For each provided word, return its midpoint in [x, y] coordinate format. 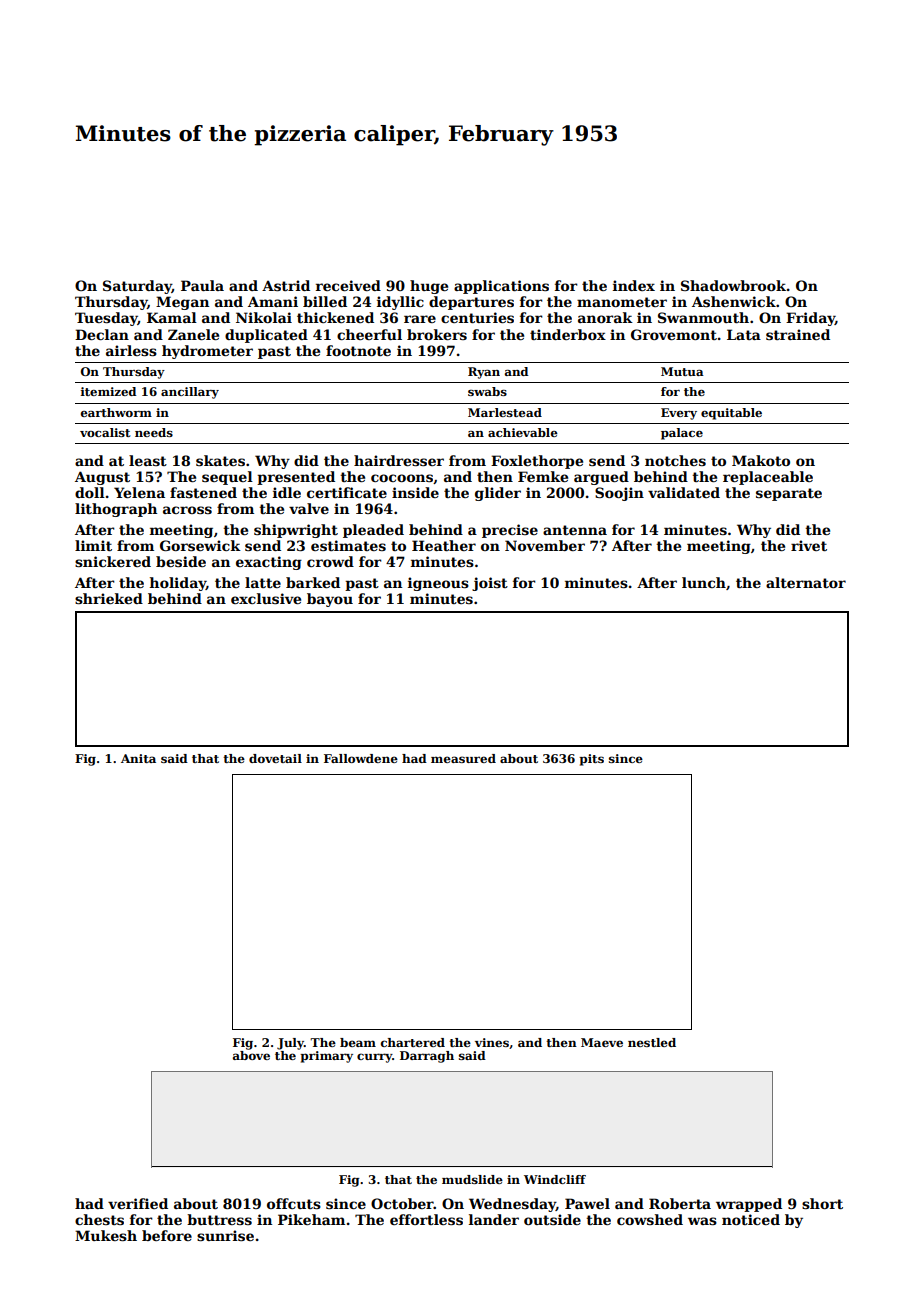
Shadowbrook [734, 285]
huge [429, 287]
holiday [178, 584]
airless [131, 350]
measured [463, 758]
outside [552, 1219]
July [290, 1044]
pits [591, 760]
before [167, 1235]
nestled [652, 1042]
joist [490, 584]
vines [492, 1042]
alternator [806, 582]
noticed [751, 1219]
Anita [138, 758]
